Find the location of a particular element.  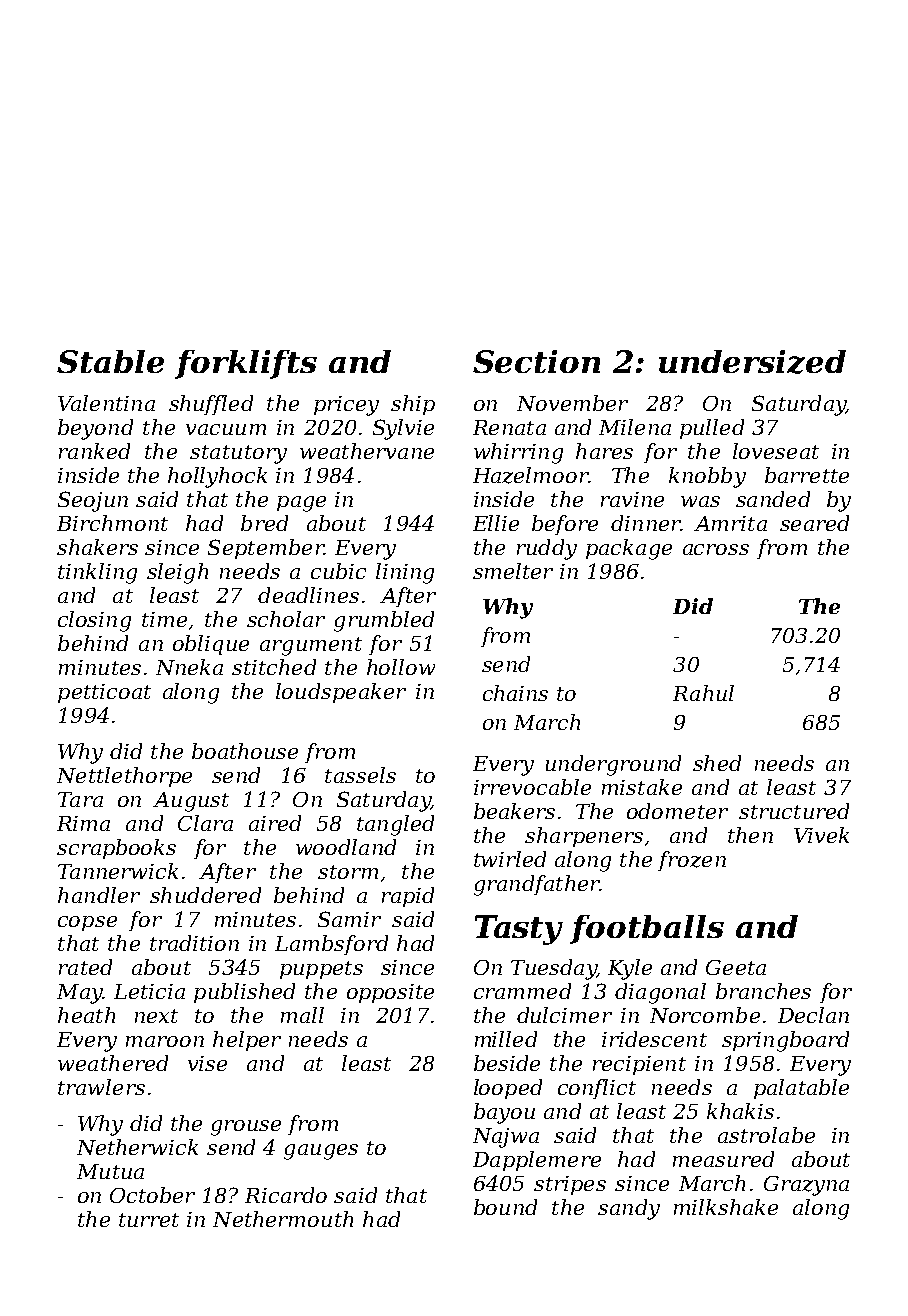

springboard is located at coordinates (785, 1041).
